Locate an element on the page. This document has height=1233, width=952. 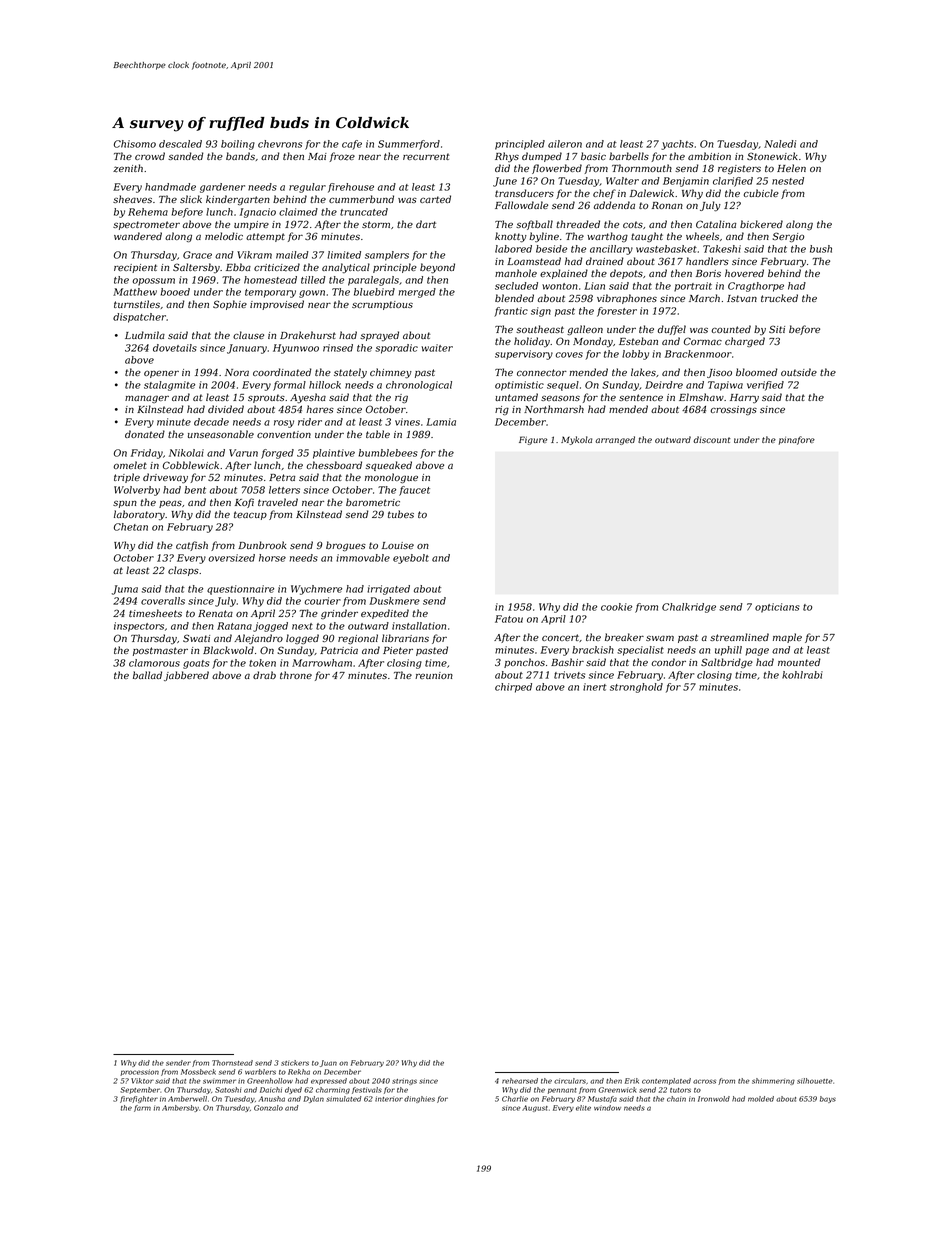
descaled is located at coordinates (180, 144).
